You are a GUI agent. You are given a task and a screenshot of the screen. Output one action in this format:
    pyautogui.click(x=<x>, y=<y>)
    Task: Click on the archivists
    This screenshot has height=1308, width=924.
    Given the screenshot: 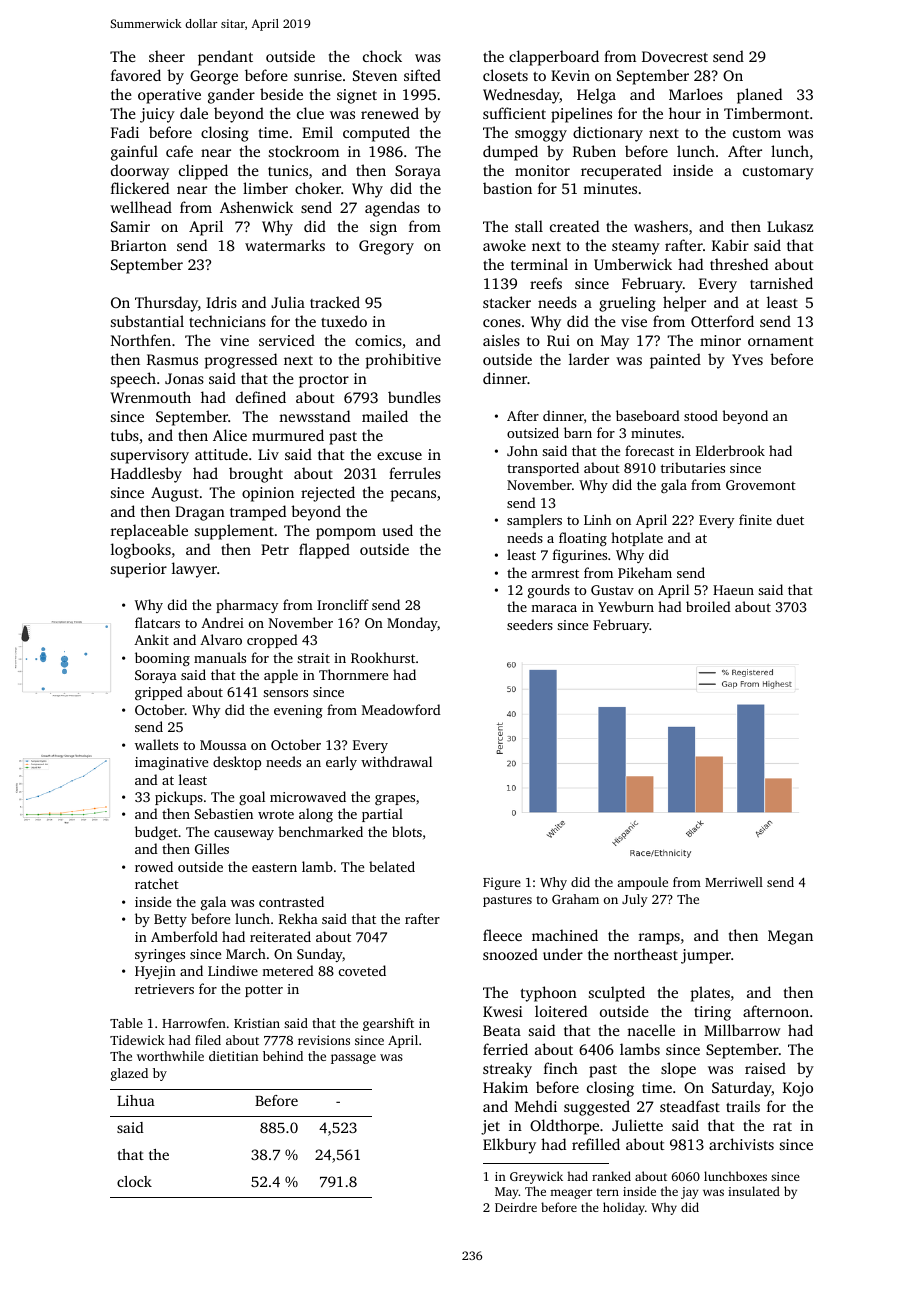 What is the action you would take?
    pyautogui.click(x=741, y=1144)
